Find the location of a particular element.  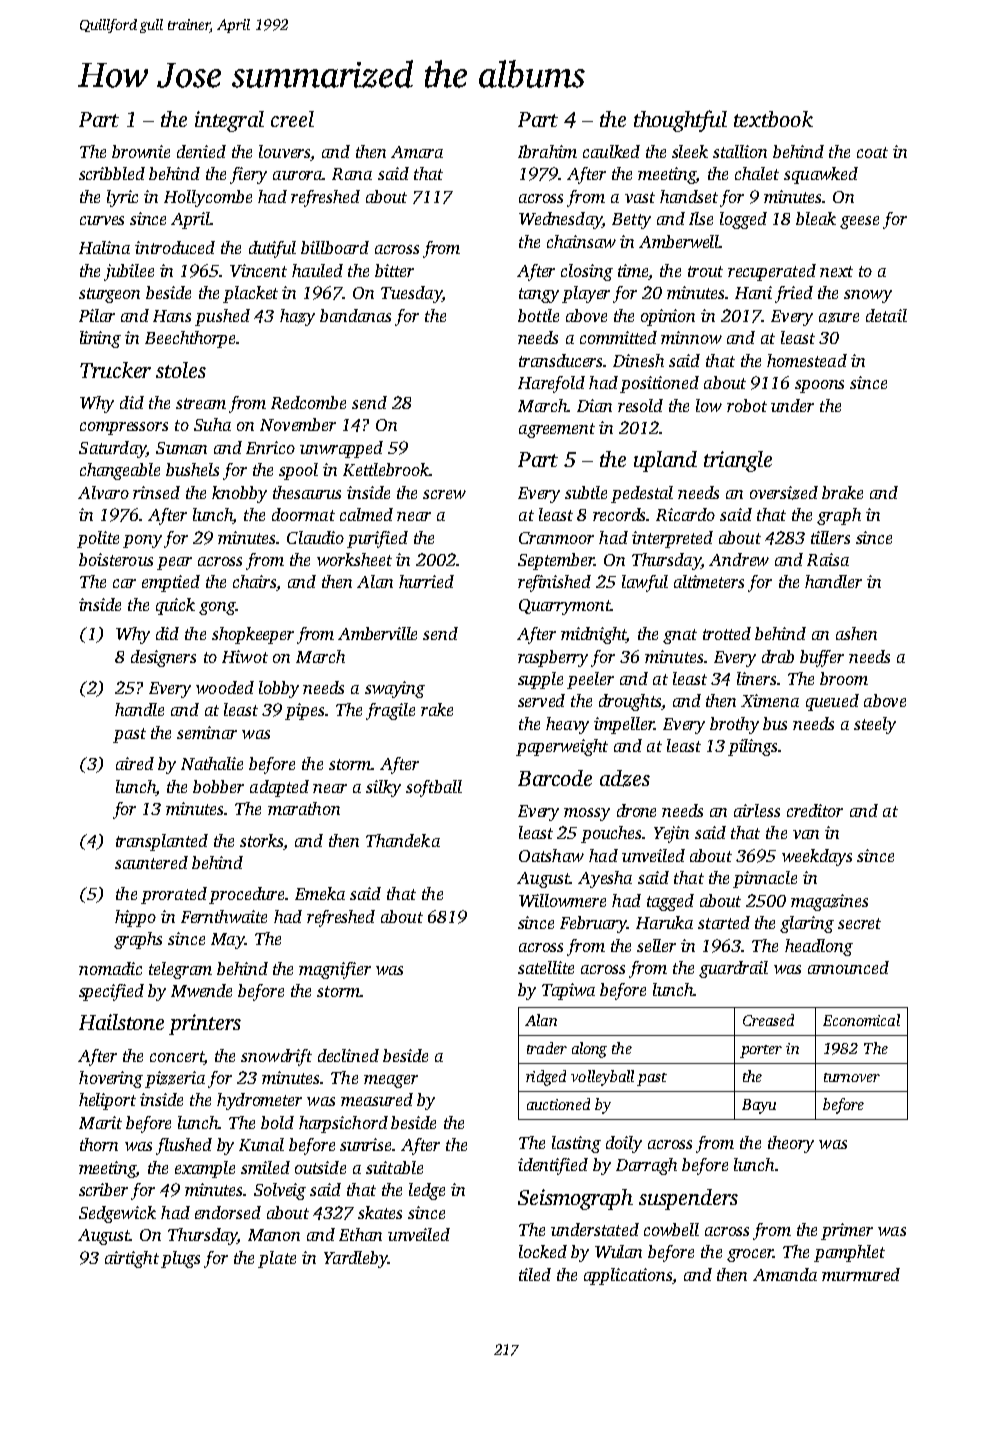

Amanda is located at coordinates (785, 1274).
